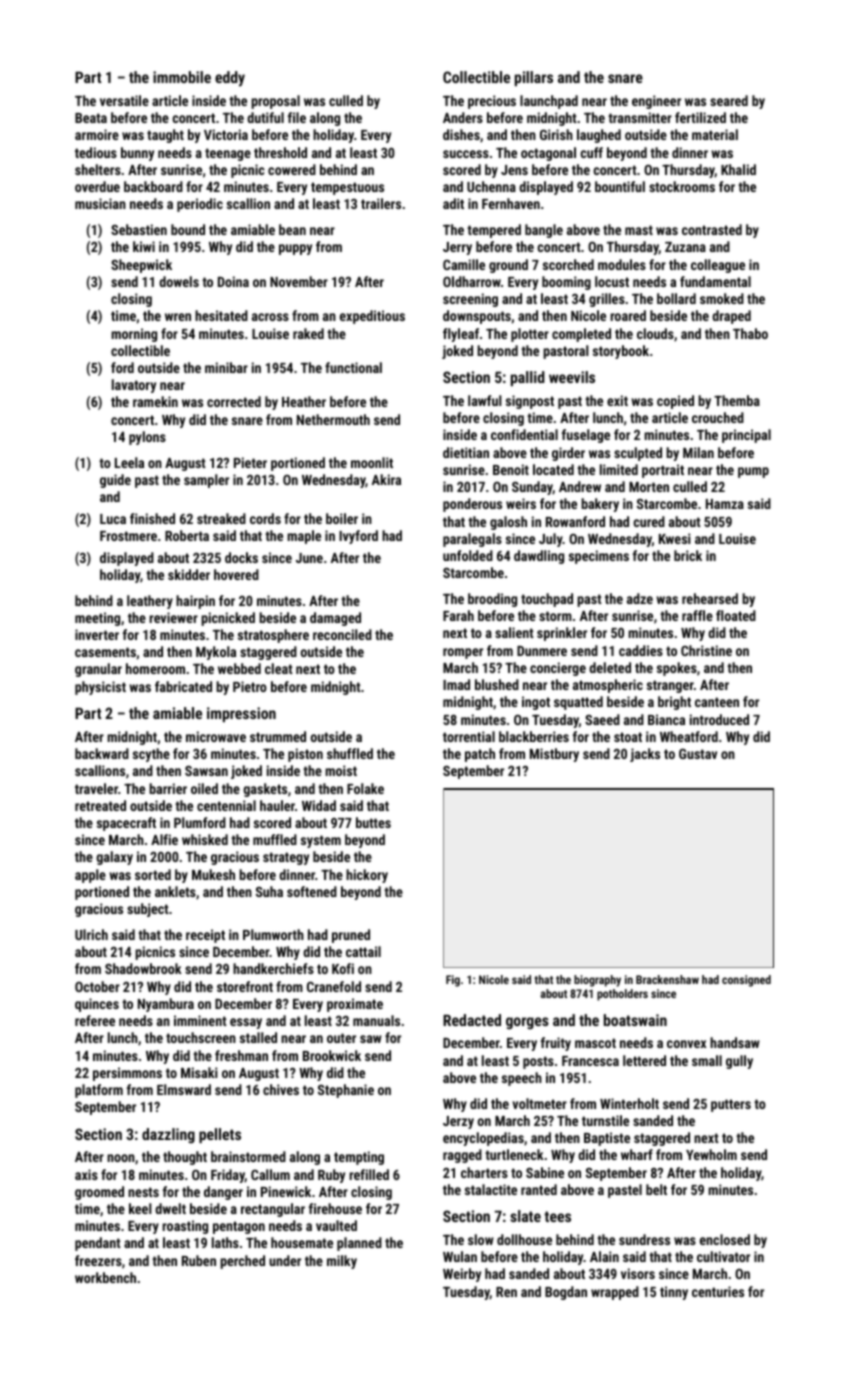 Image resolution: width=849 pixels, height=1400 pixels. I want to click on Oldharrow, so click(472, 281).
